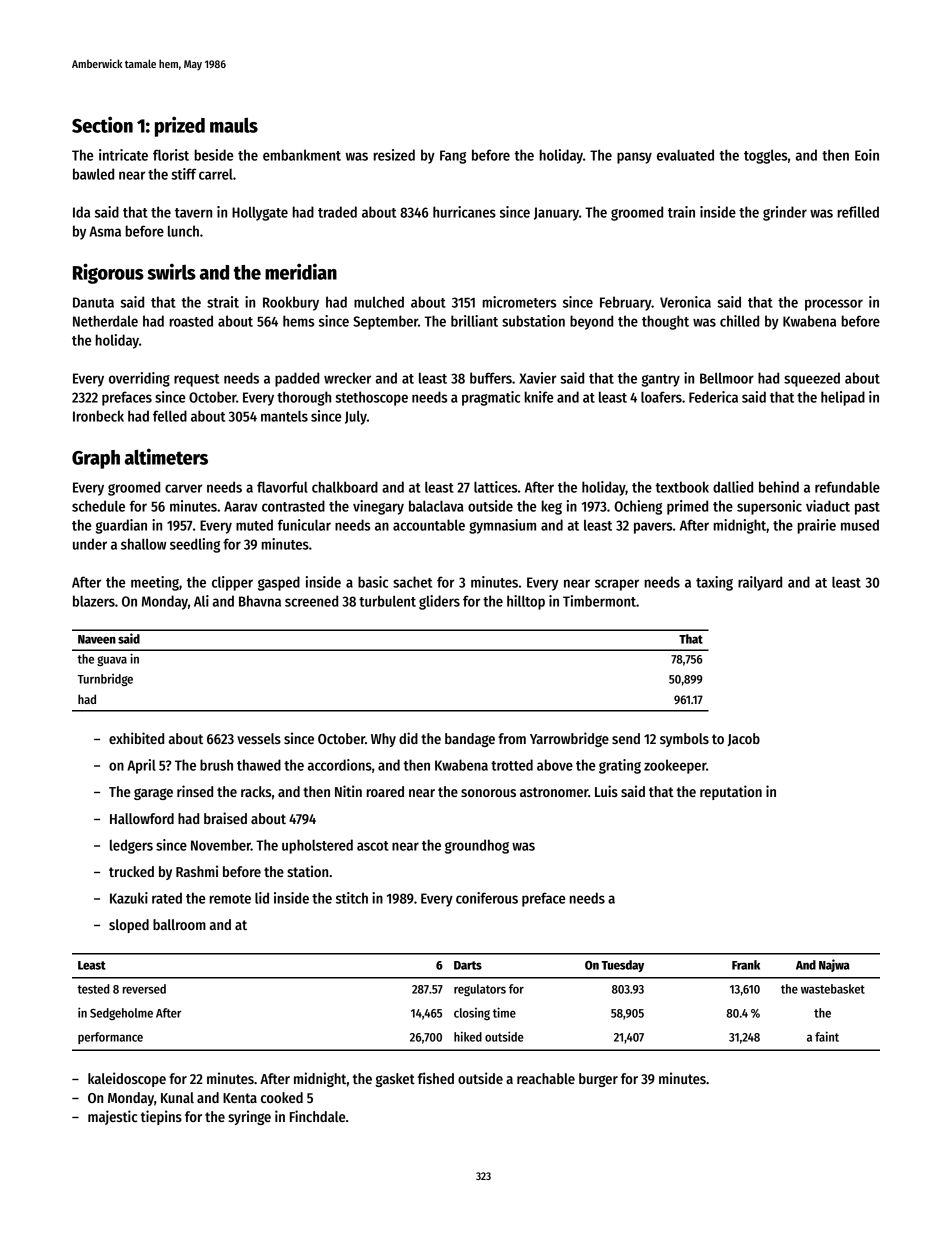 Image resolution: width=952 pixels, height=1233 pixels. Describe the element at coordinates (468, 965) in the document. I see `Darts` at that location.
